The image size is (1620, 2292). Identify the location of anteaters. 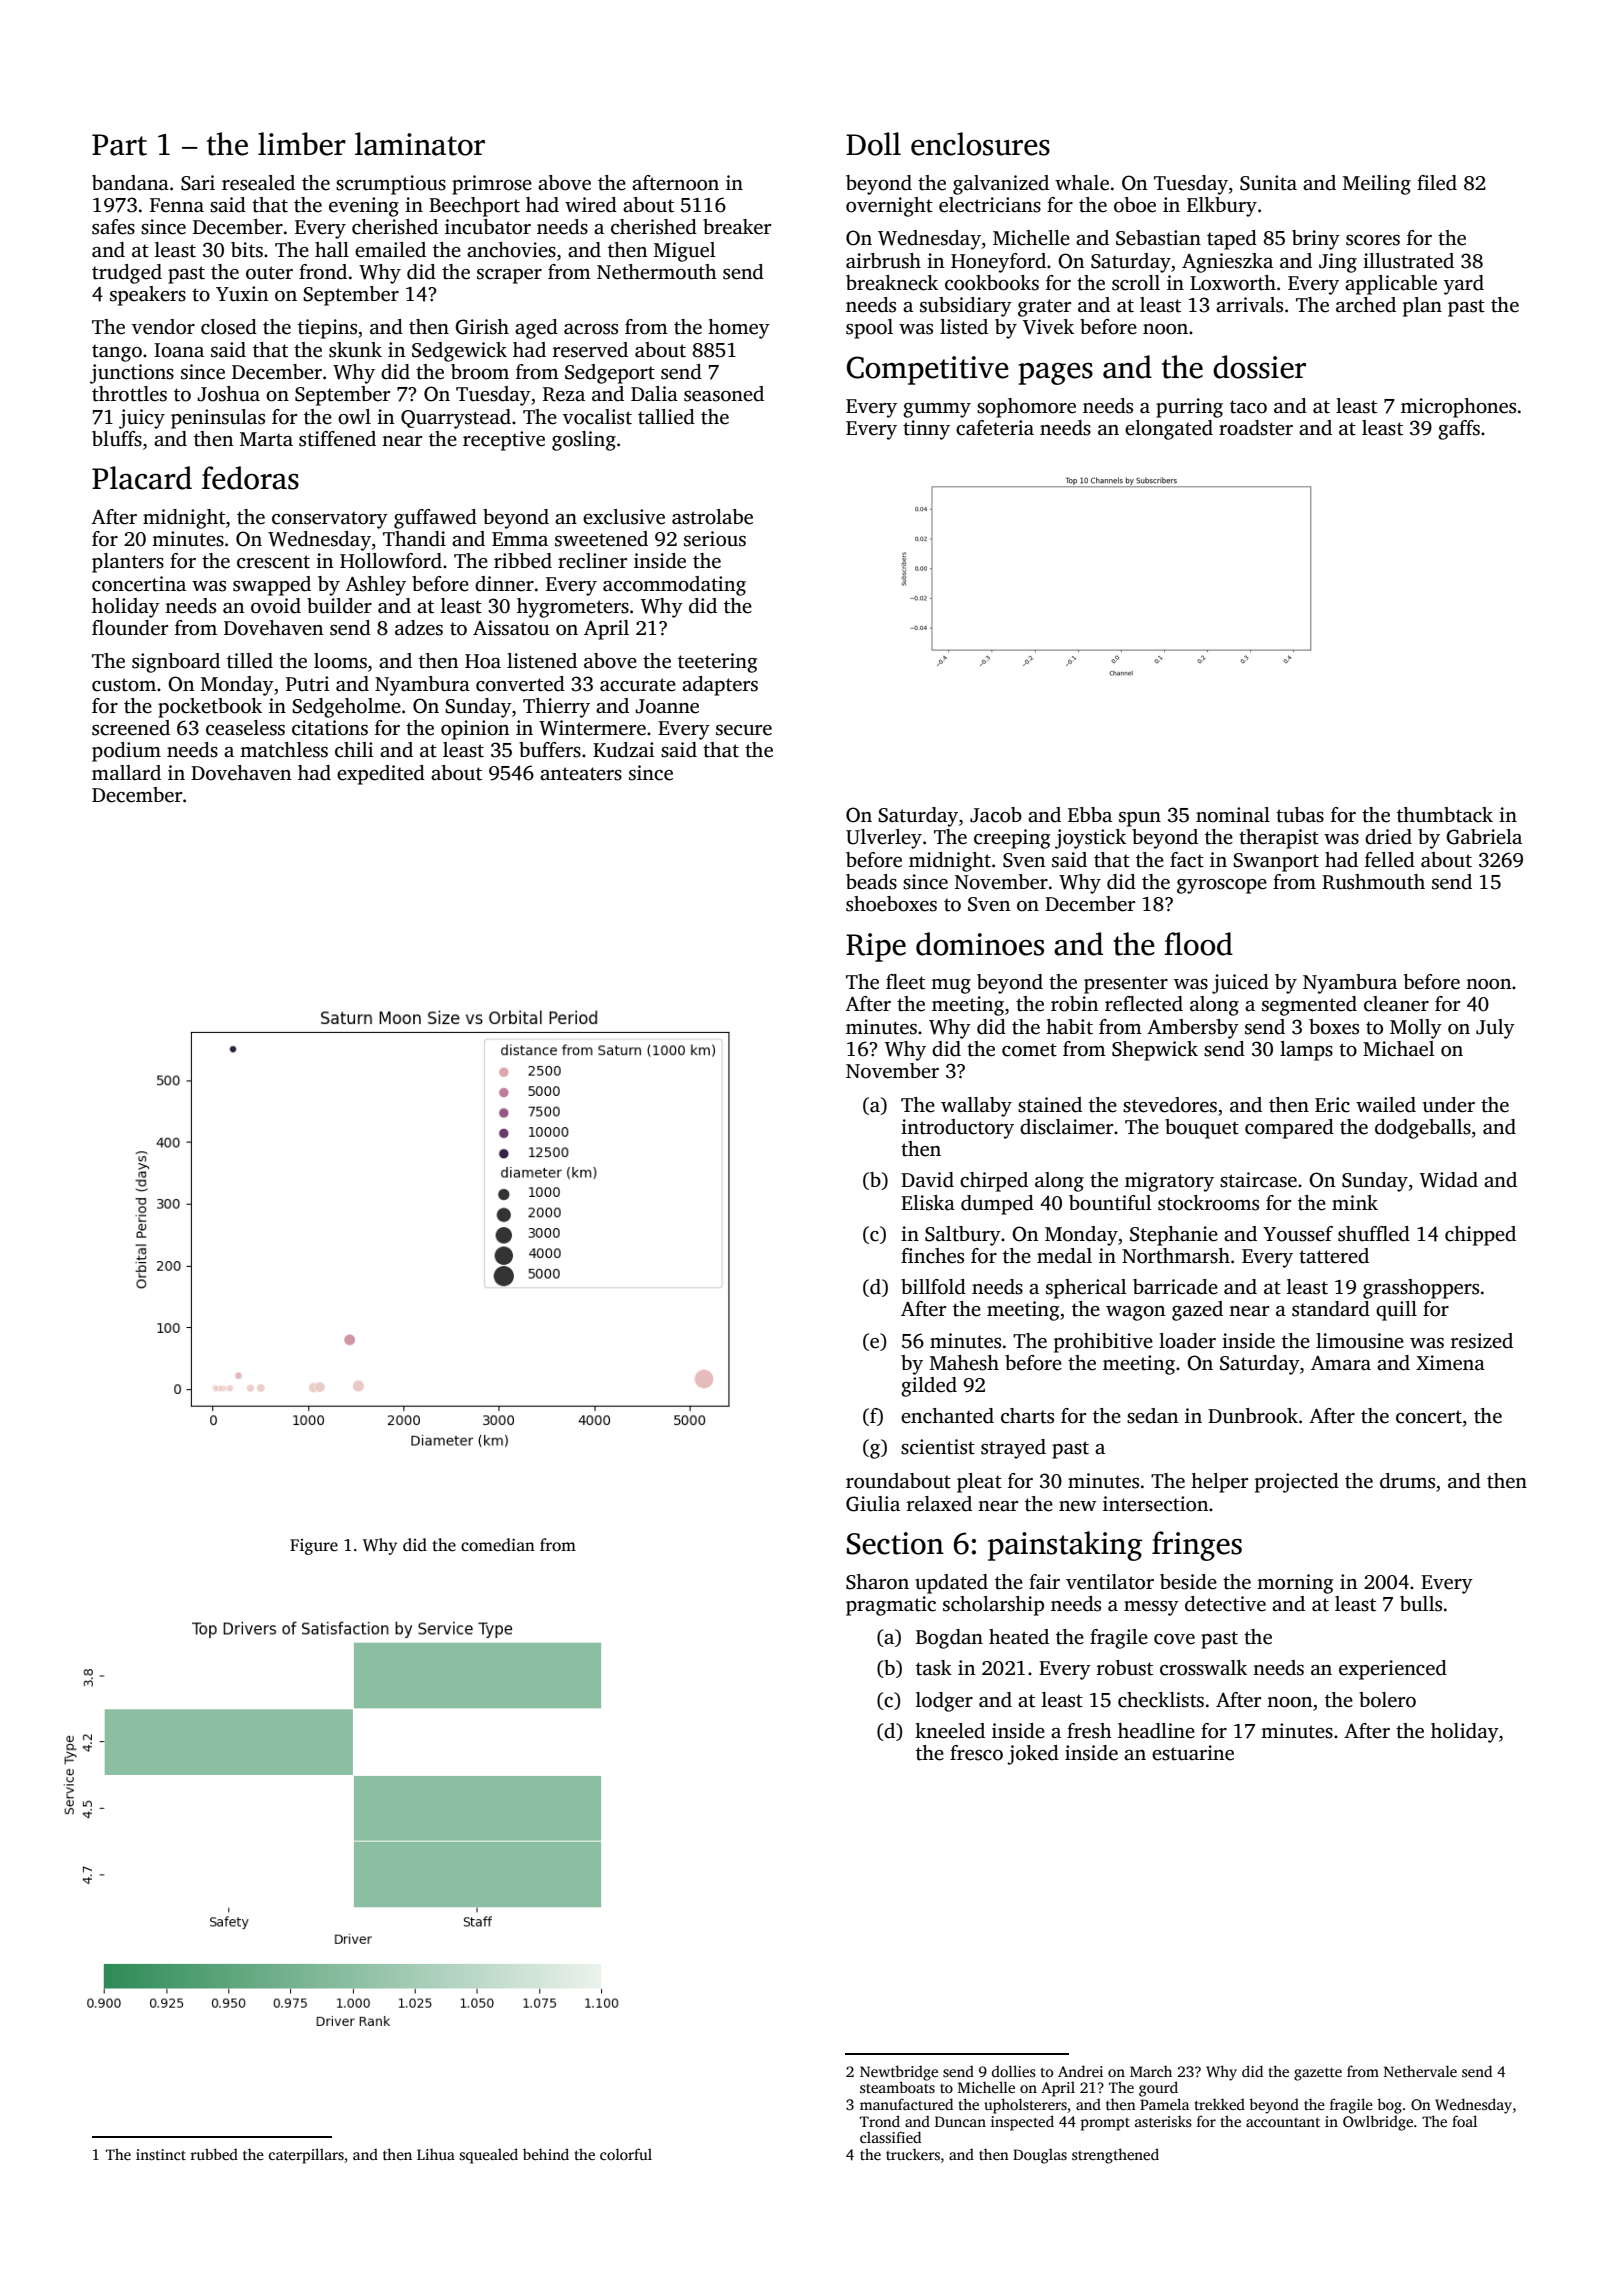
(581, 774).
